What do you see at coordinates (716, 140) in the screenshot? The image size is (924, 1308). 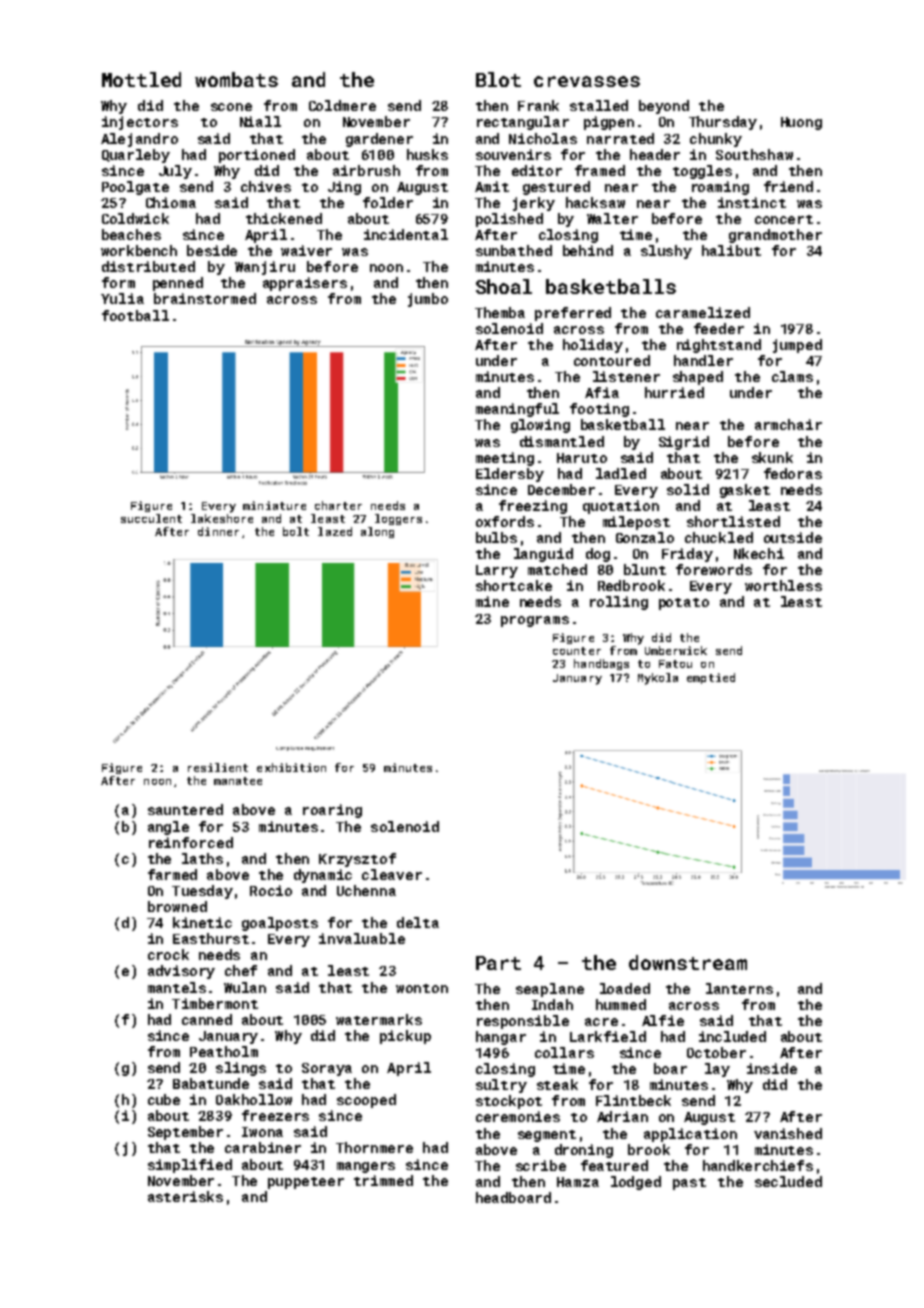 I see `chunky` at bounding box center [716, 140].
